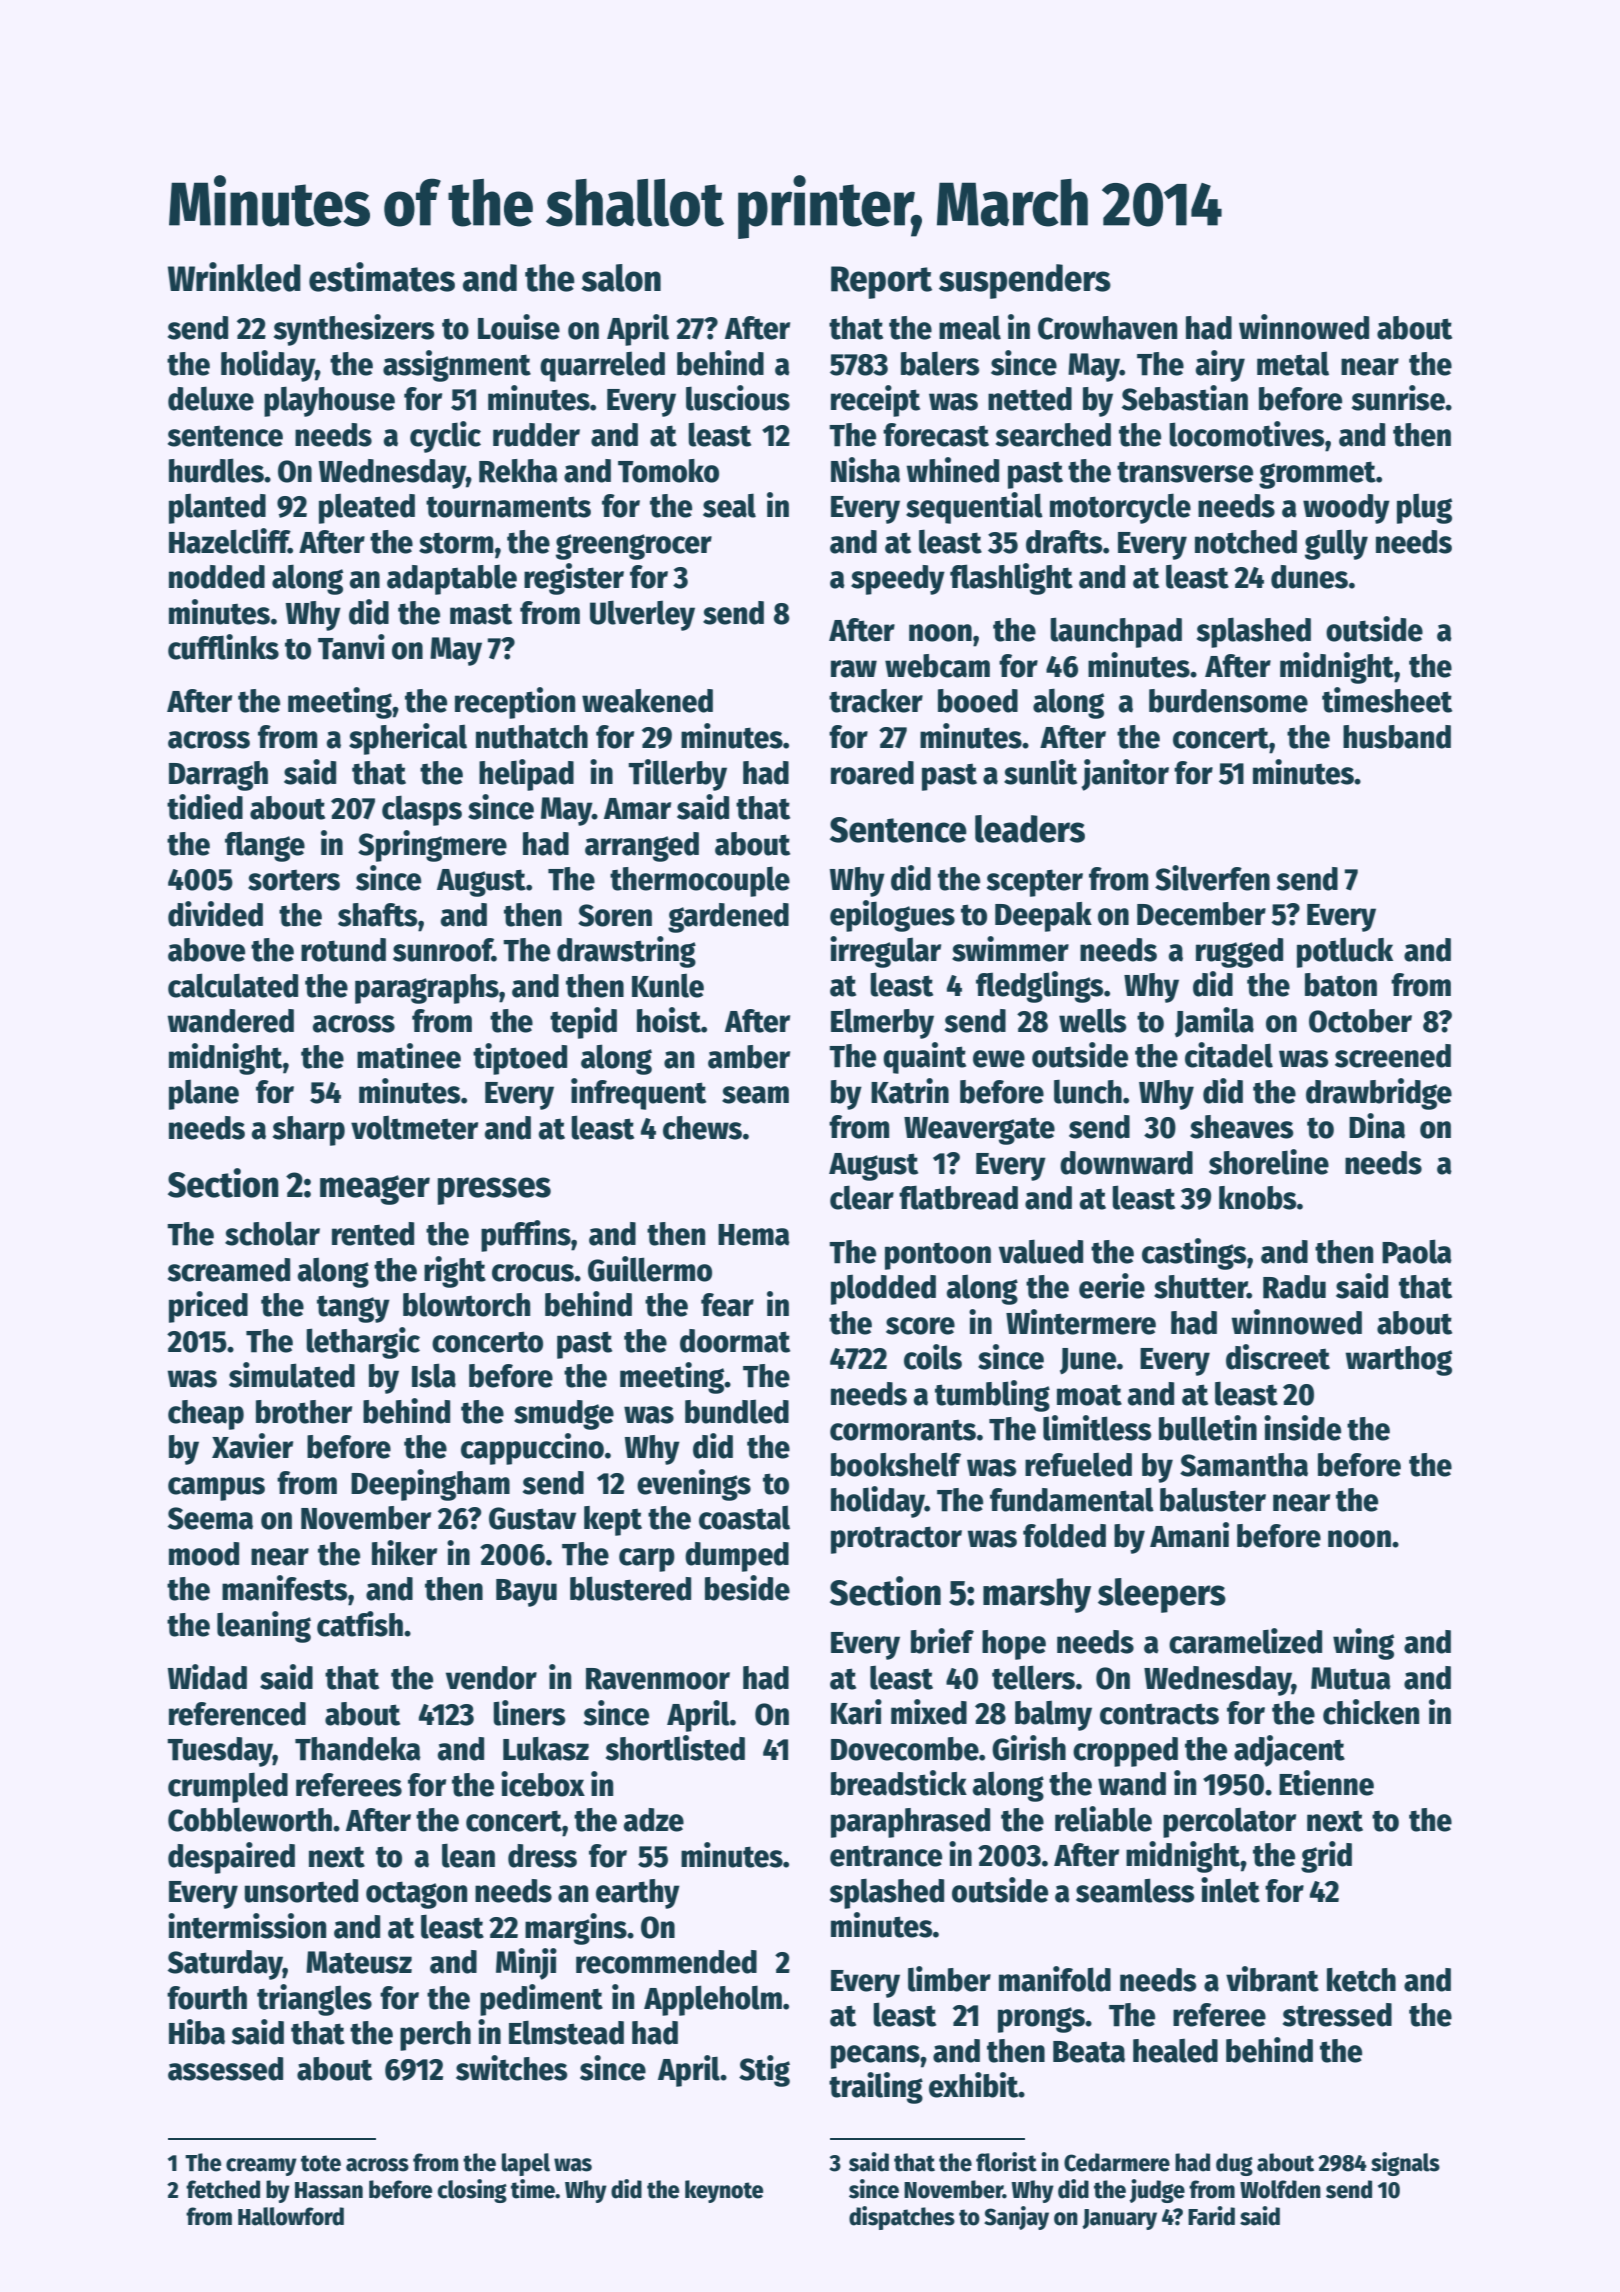  Describe the element at coordinates (225, 2069) in the page. I see `assessed` at that location.
